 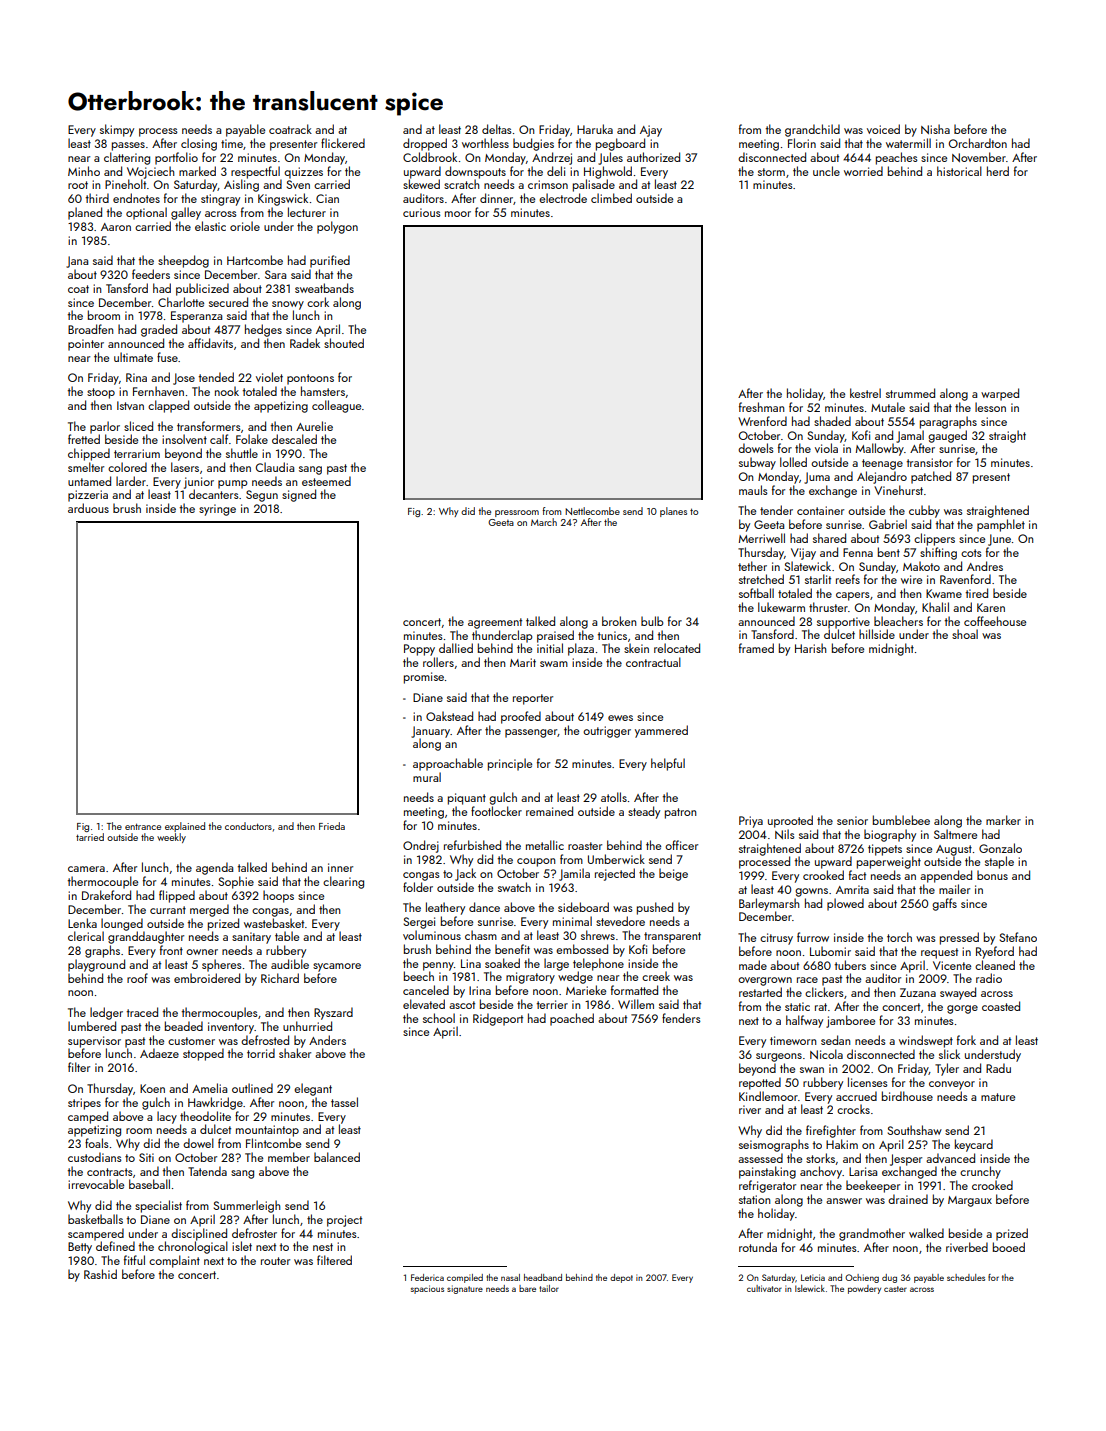 What do you see at coordinates (1003, 820) in the screenshot?
I see `marker` at bounding box center [1003, 820].
